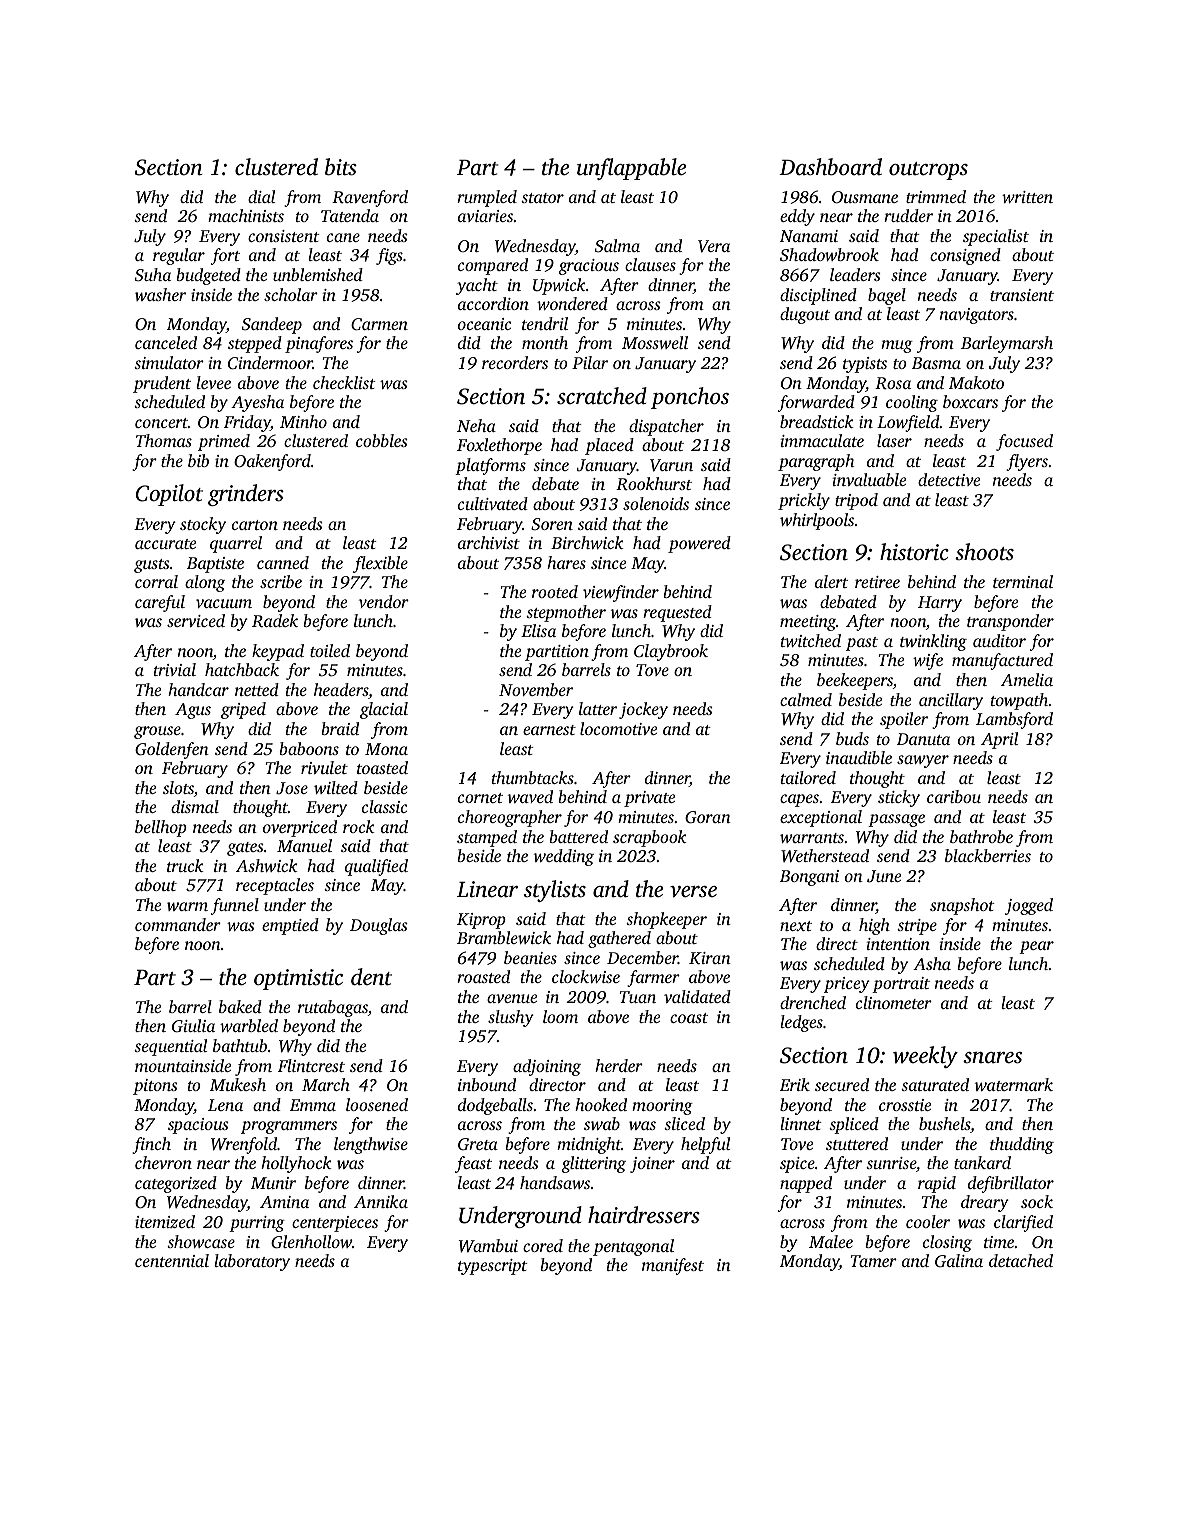  Describe the element at coordinates (238, 1084) in the screenshot. I see `Mukesh` at that location.
